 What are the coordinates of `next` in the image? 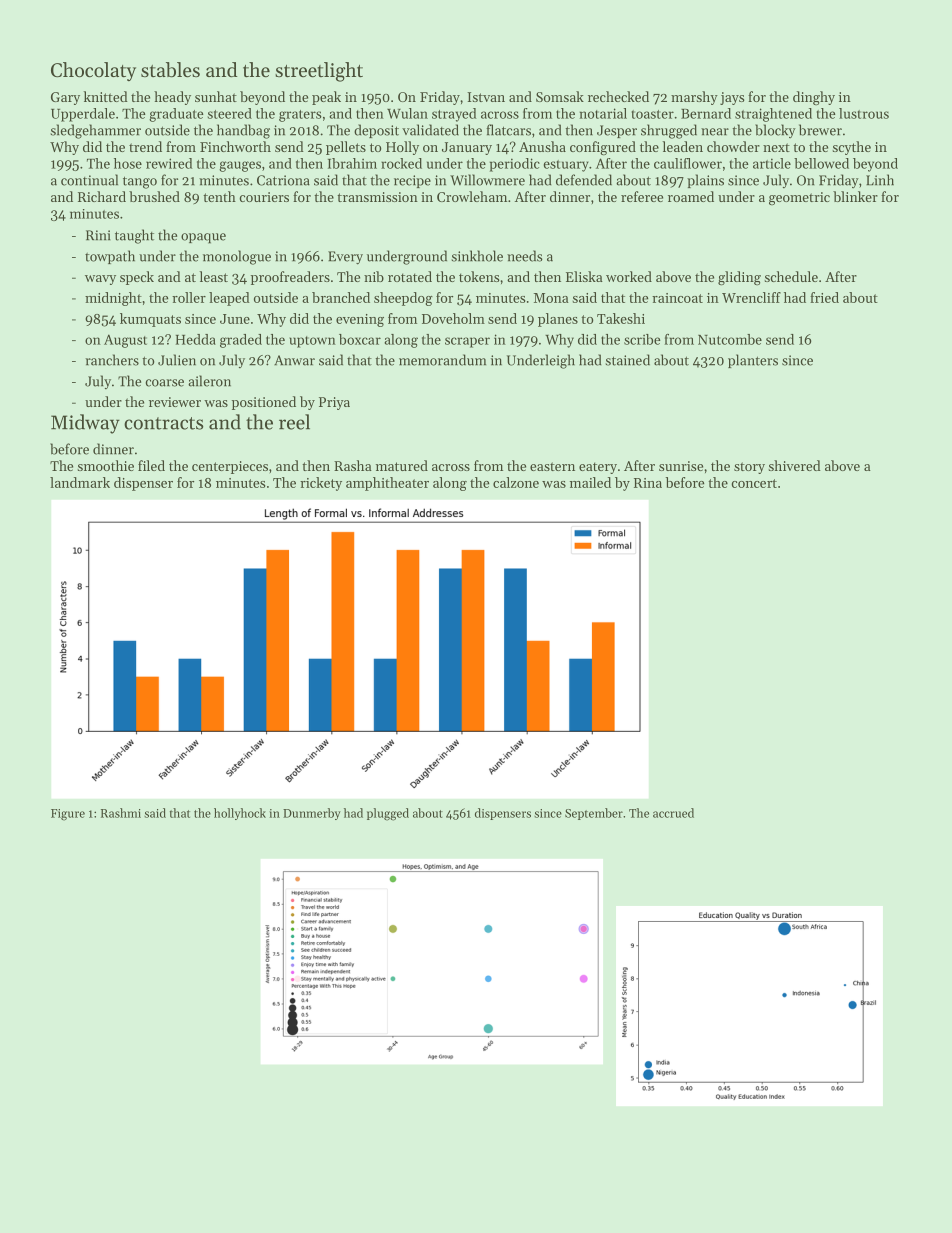 It's located at (776, 147).
